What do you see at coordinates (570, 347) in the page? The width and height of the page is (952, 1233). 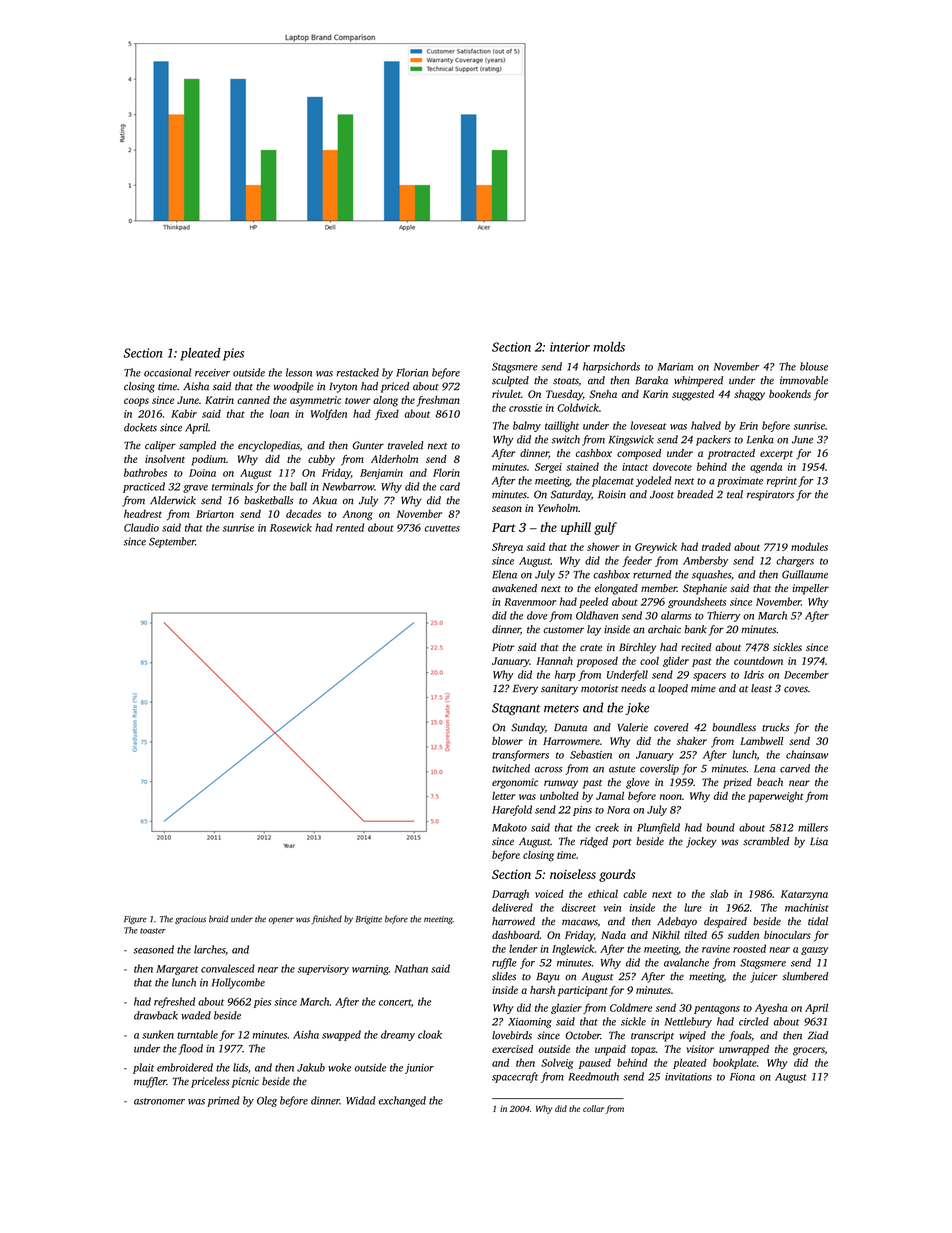 I see `interior` at bounding box center [570, 347].
